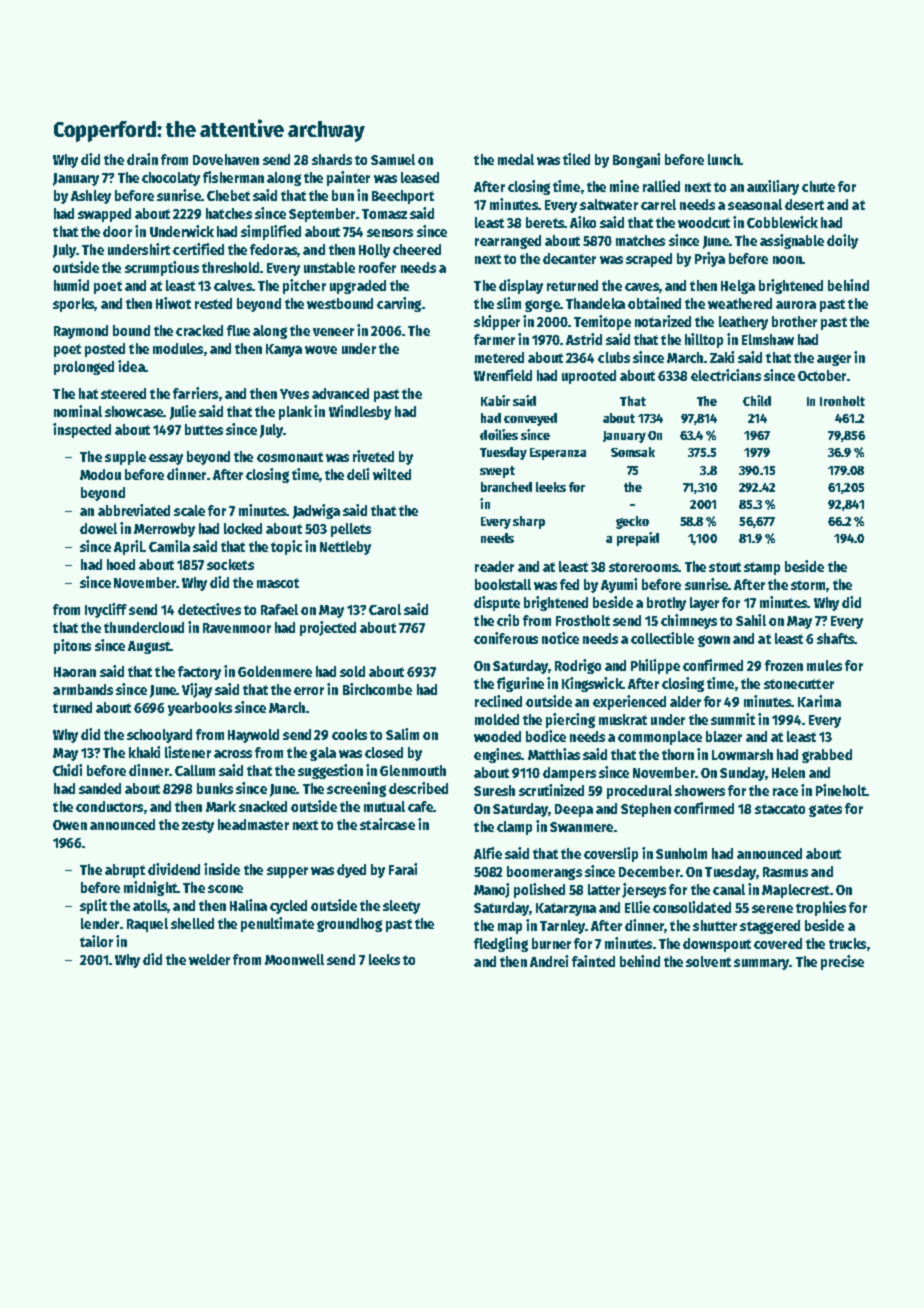 Image resolution: width=924 pixels, height=1308 pixels. Describe the element at coordinates (82, 430) in the document. I see `inspected` at that location.
